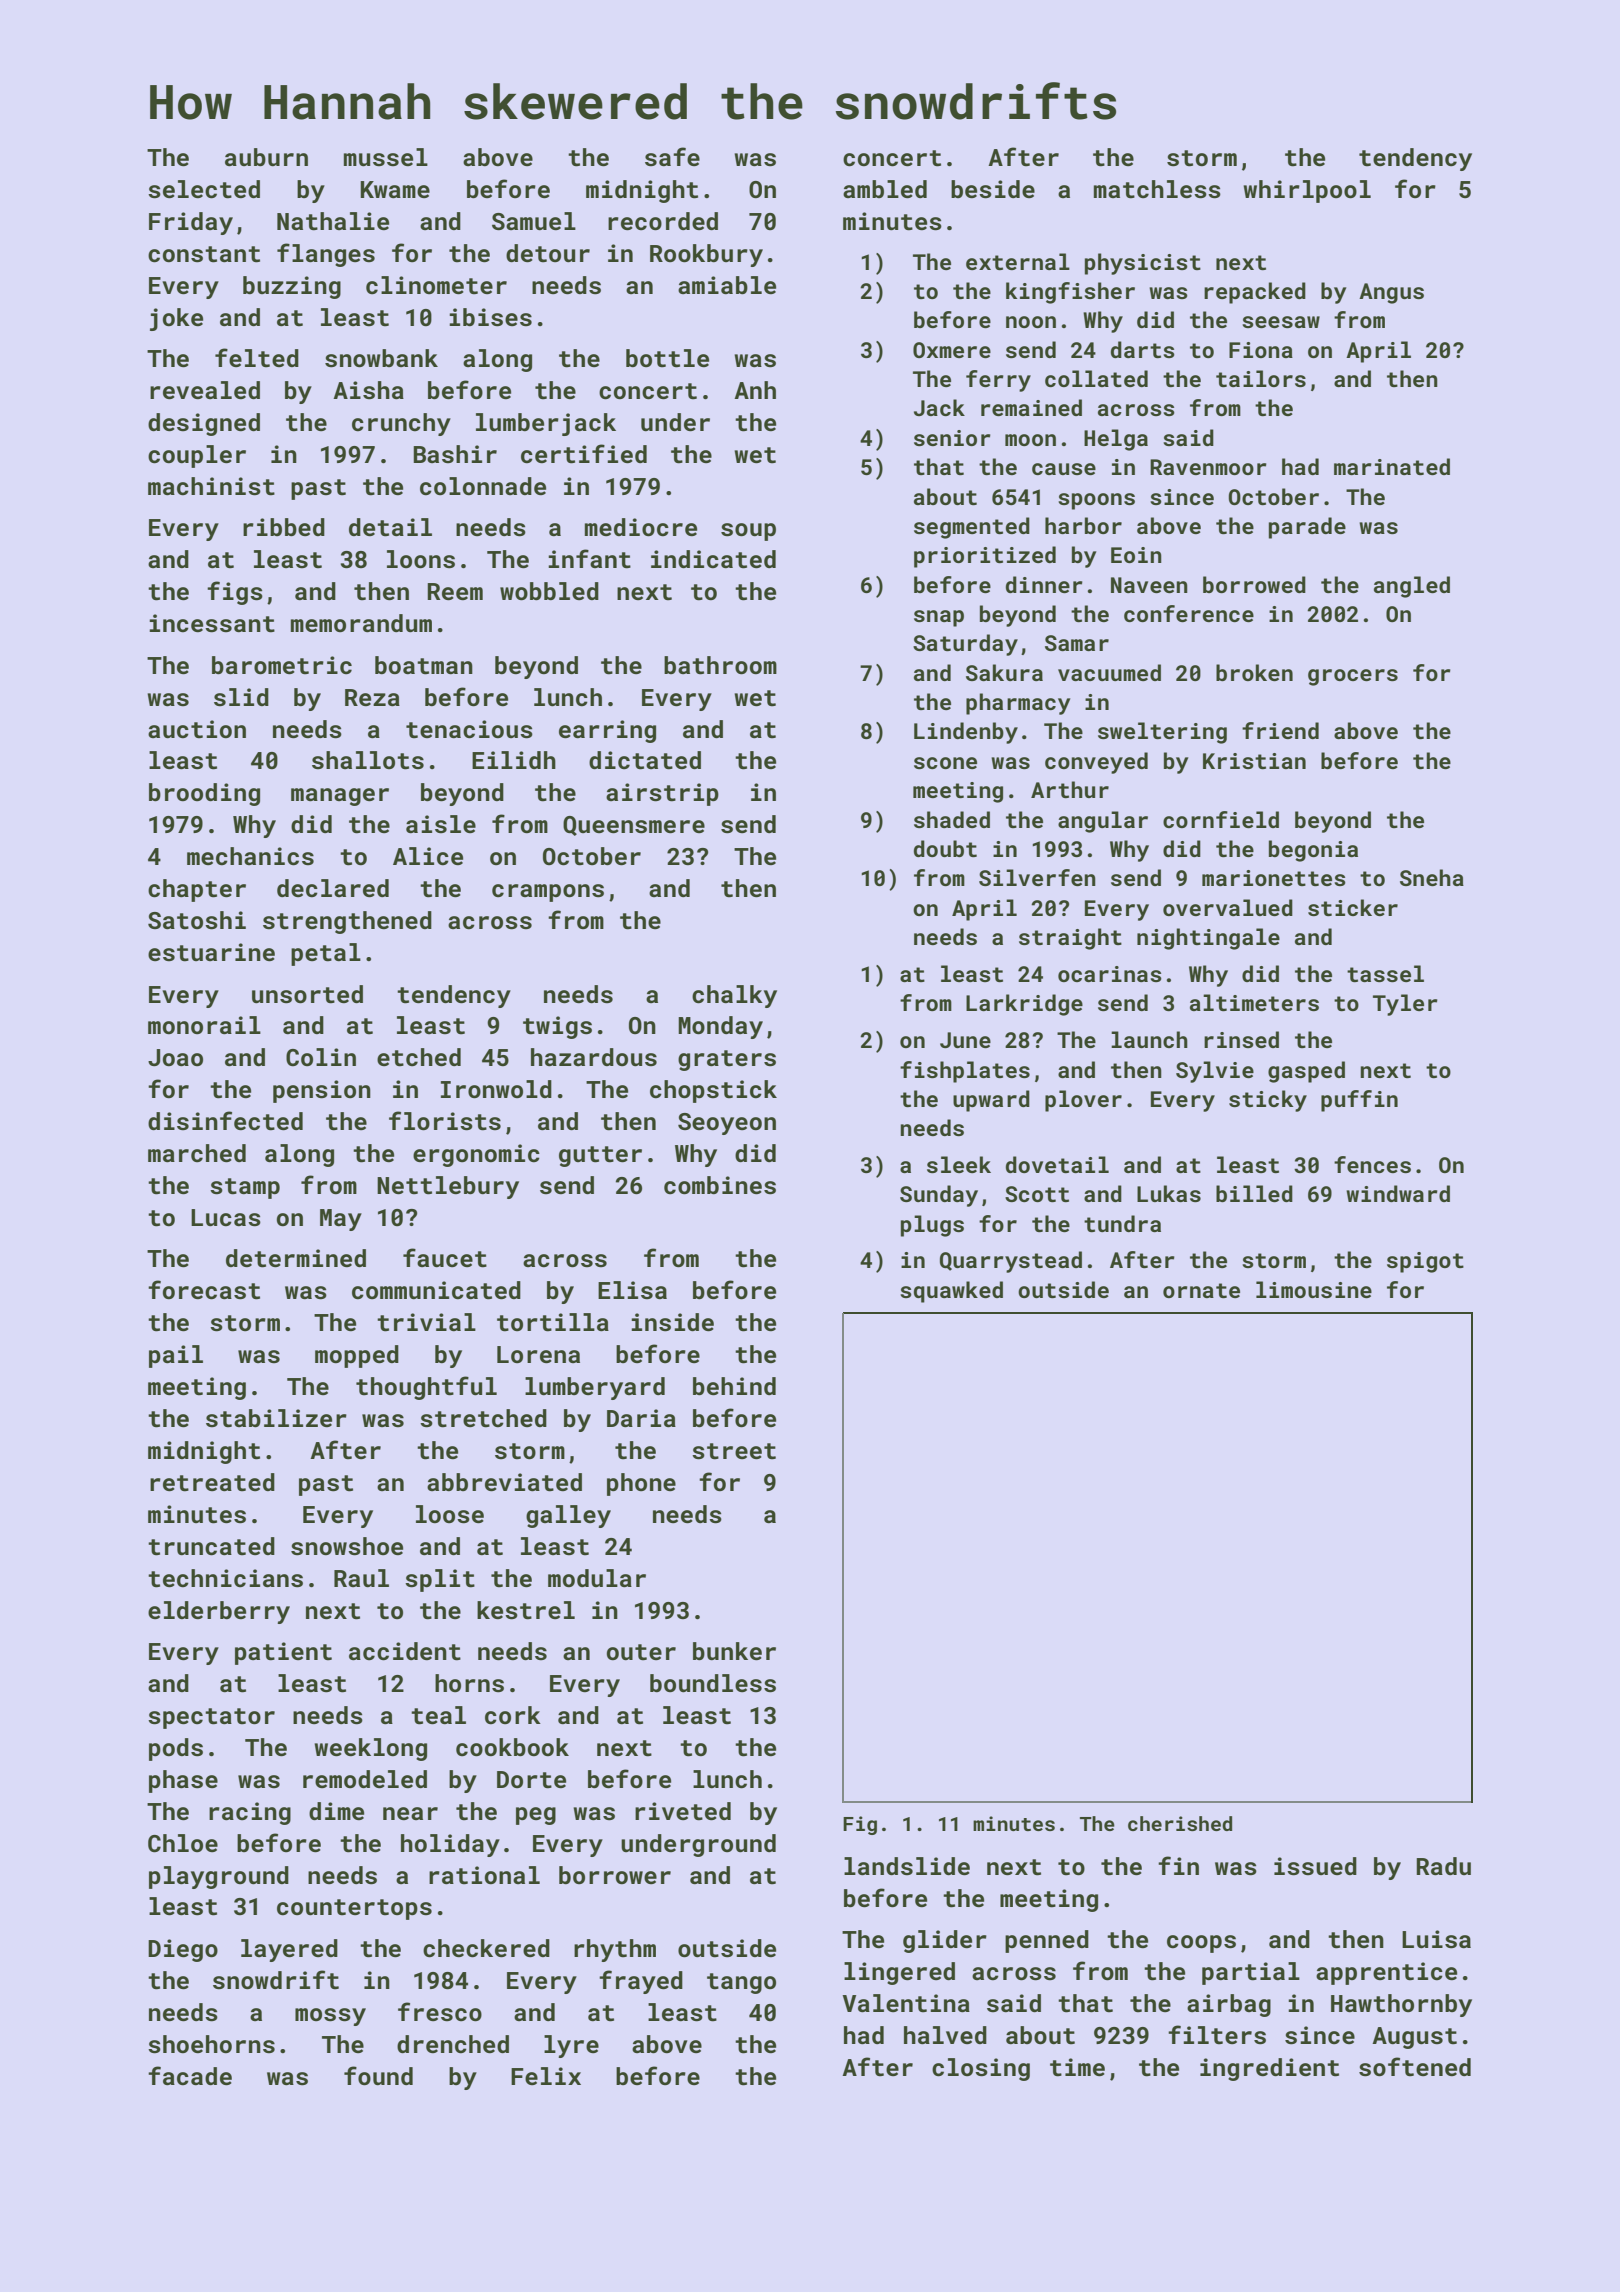 The height and width of the screenshot is (2292, 1620). What do you see at coordinates (266, 157) in the screenshot?
I see `auburn` at bounding box center [266, 157].
